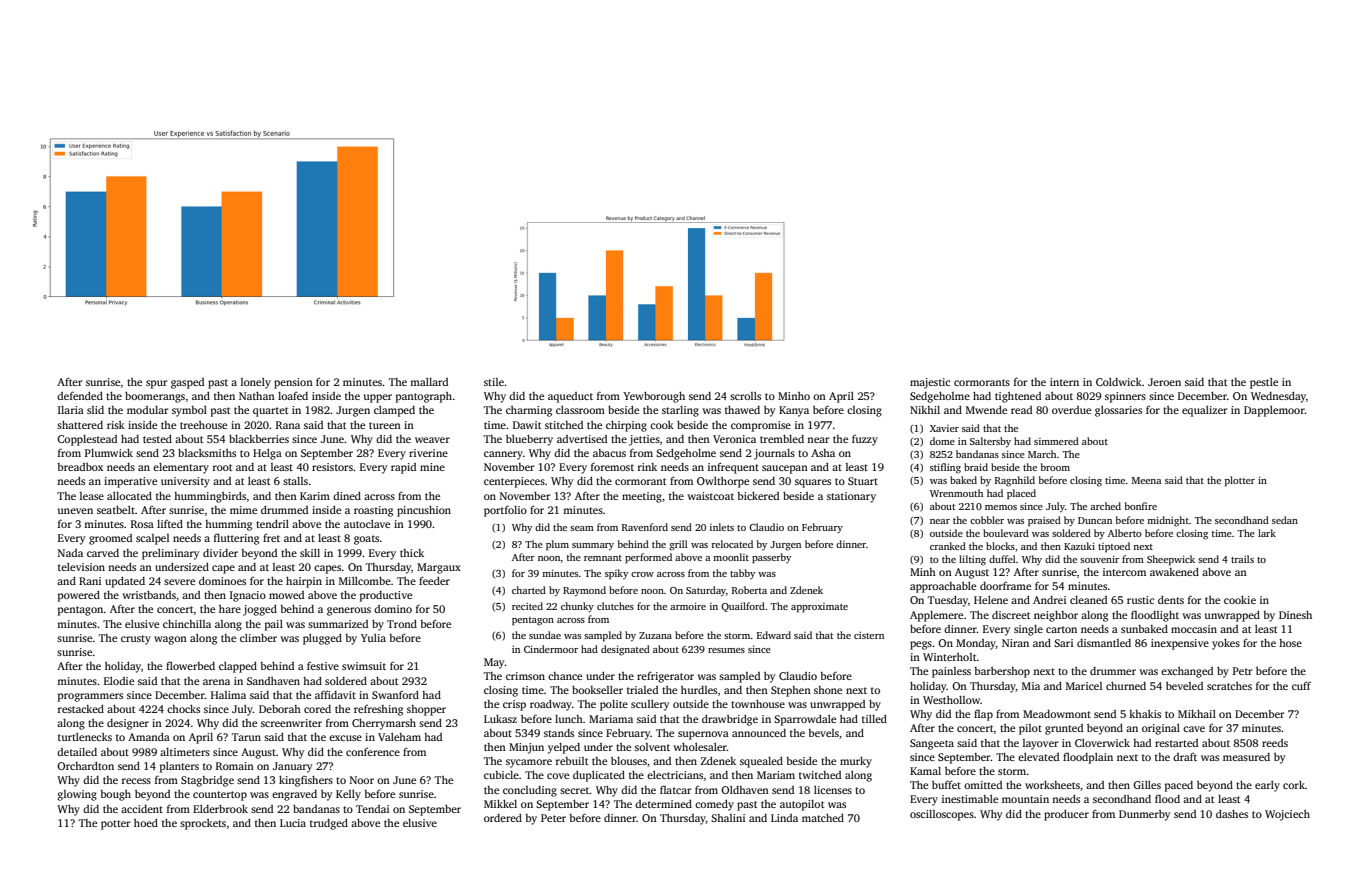  What do you see at coordinates (745, 396) in the page?
I see `scrolls` at bounding box center [745, 396].
